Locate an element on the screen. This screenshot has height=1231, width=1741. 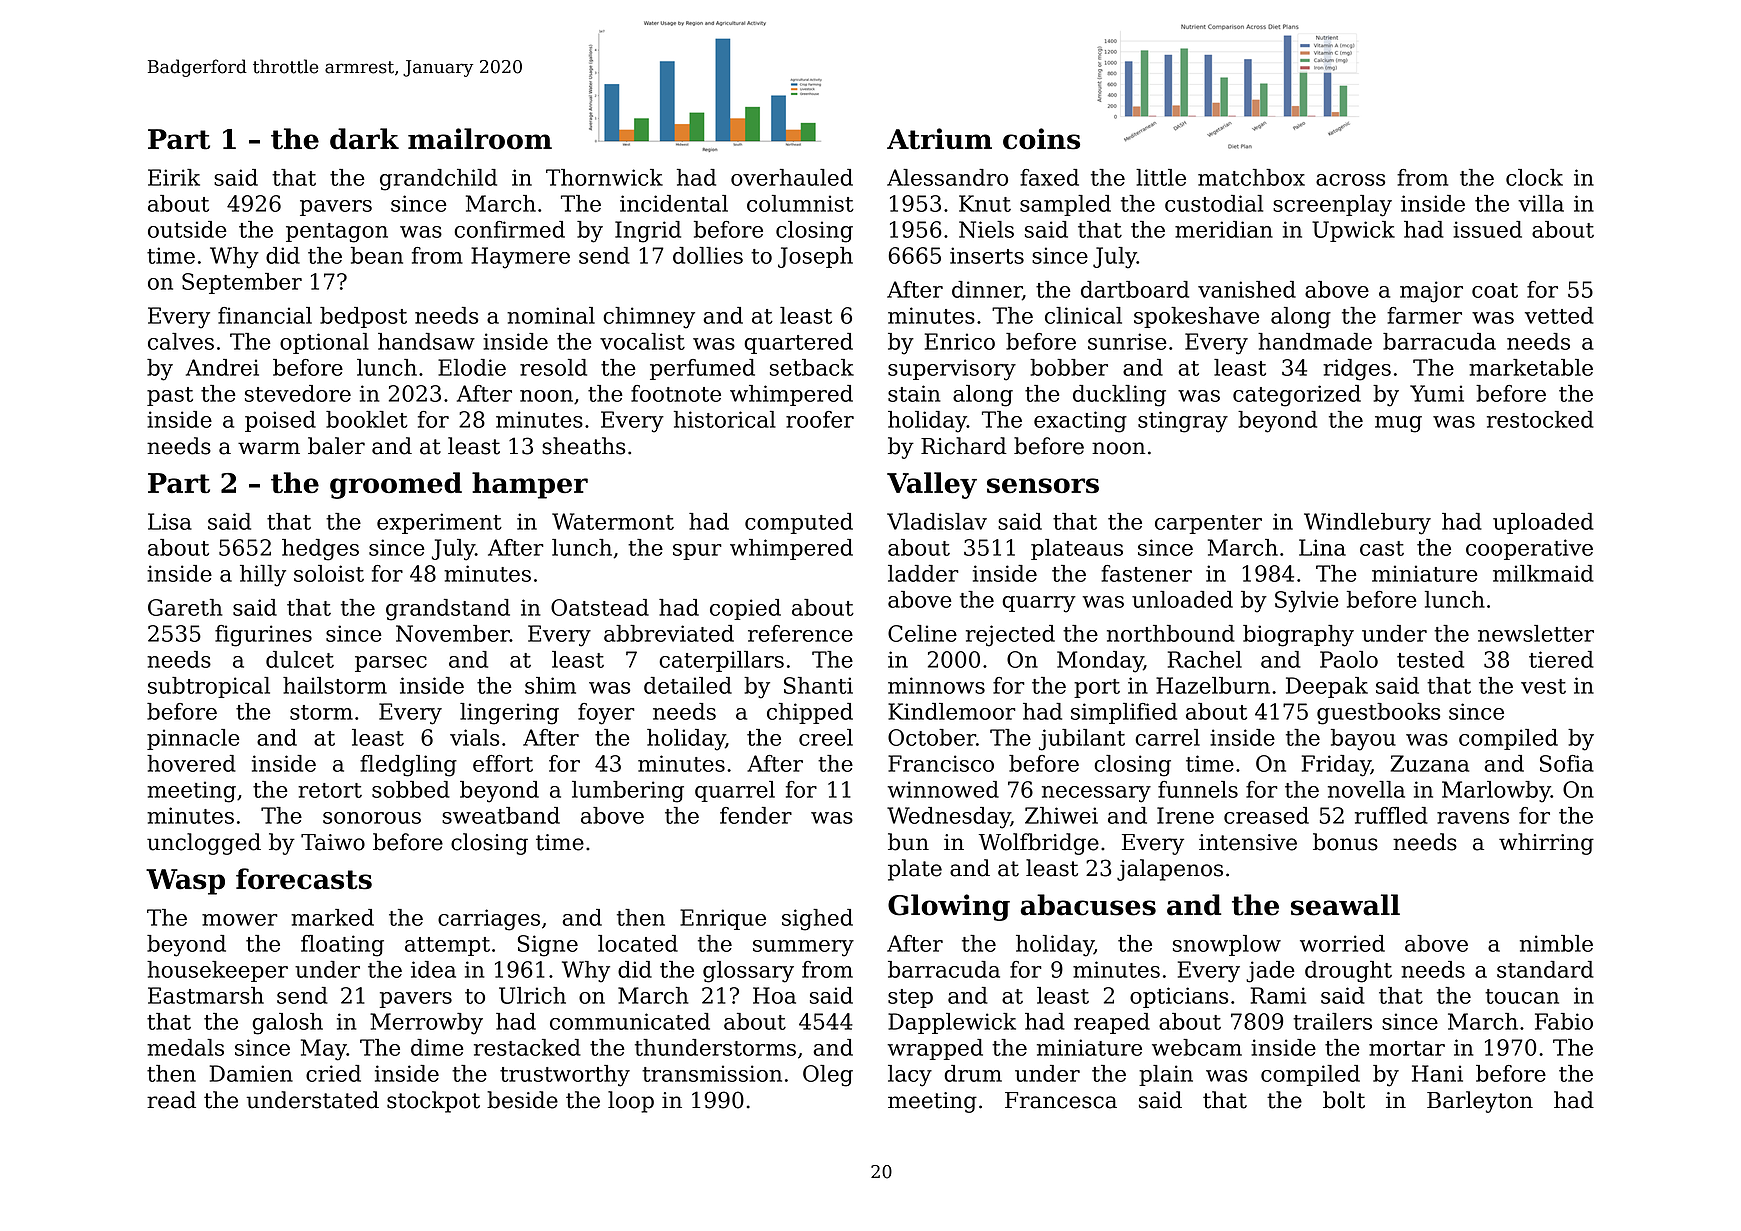
grandchild is located at coordinates (438, 180).
